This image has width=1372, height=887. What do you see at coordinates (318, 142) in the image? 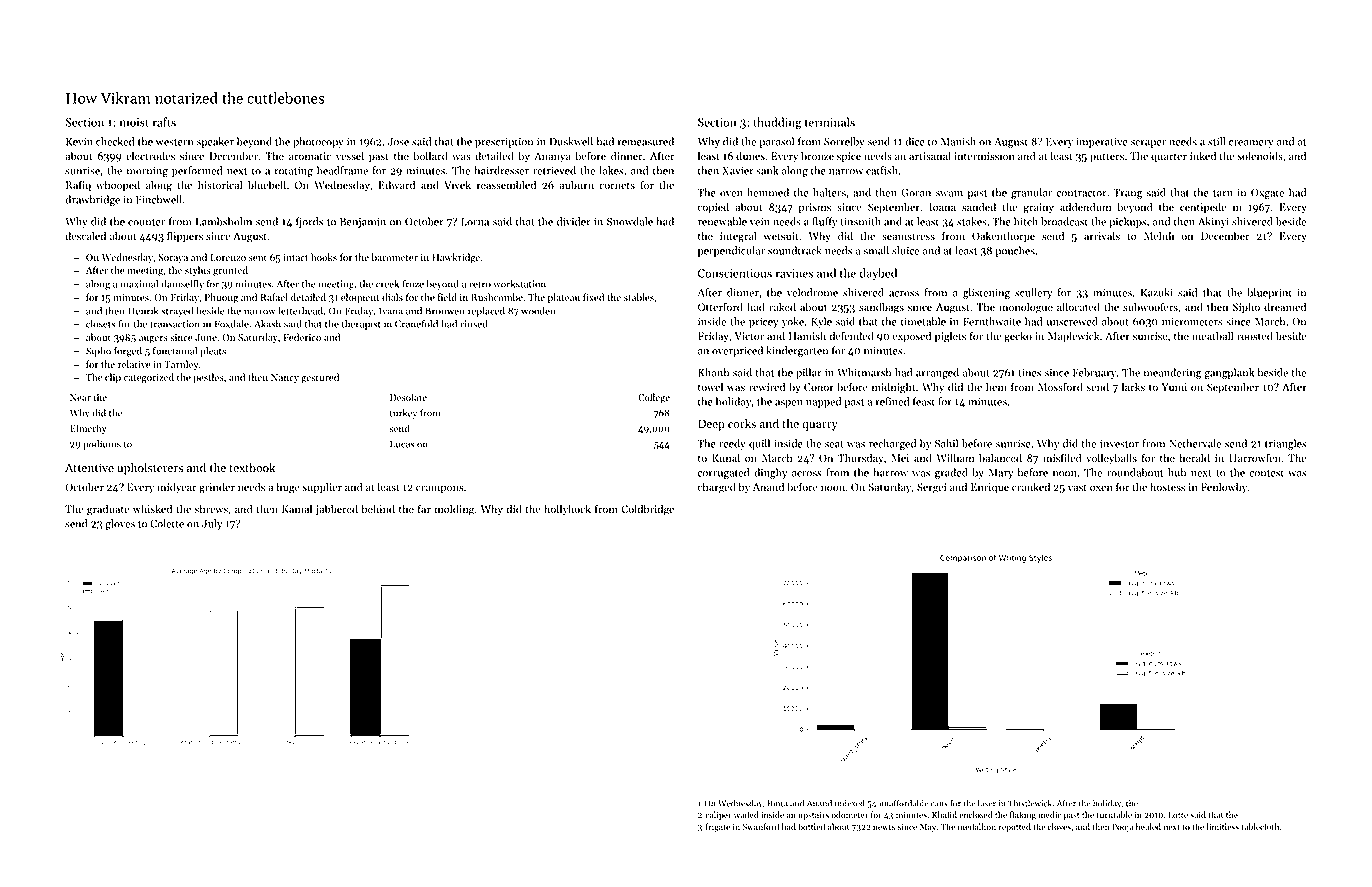
I see `photocopy` at bounding box center [318, 142].
